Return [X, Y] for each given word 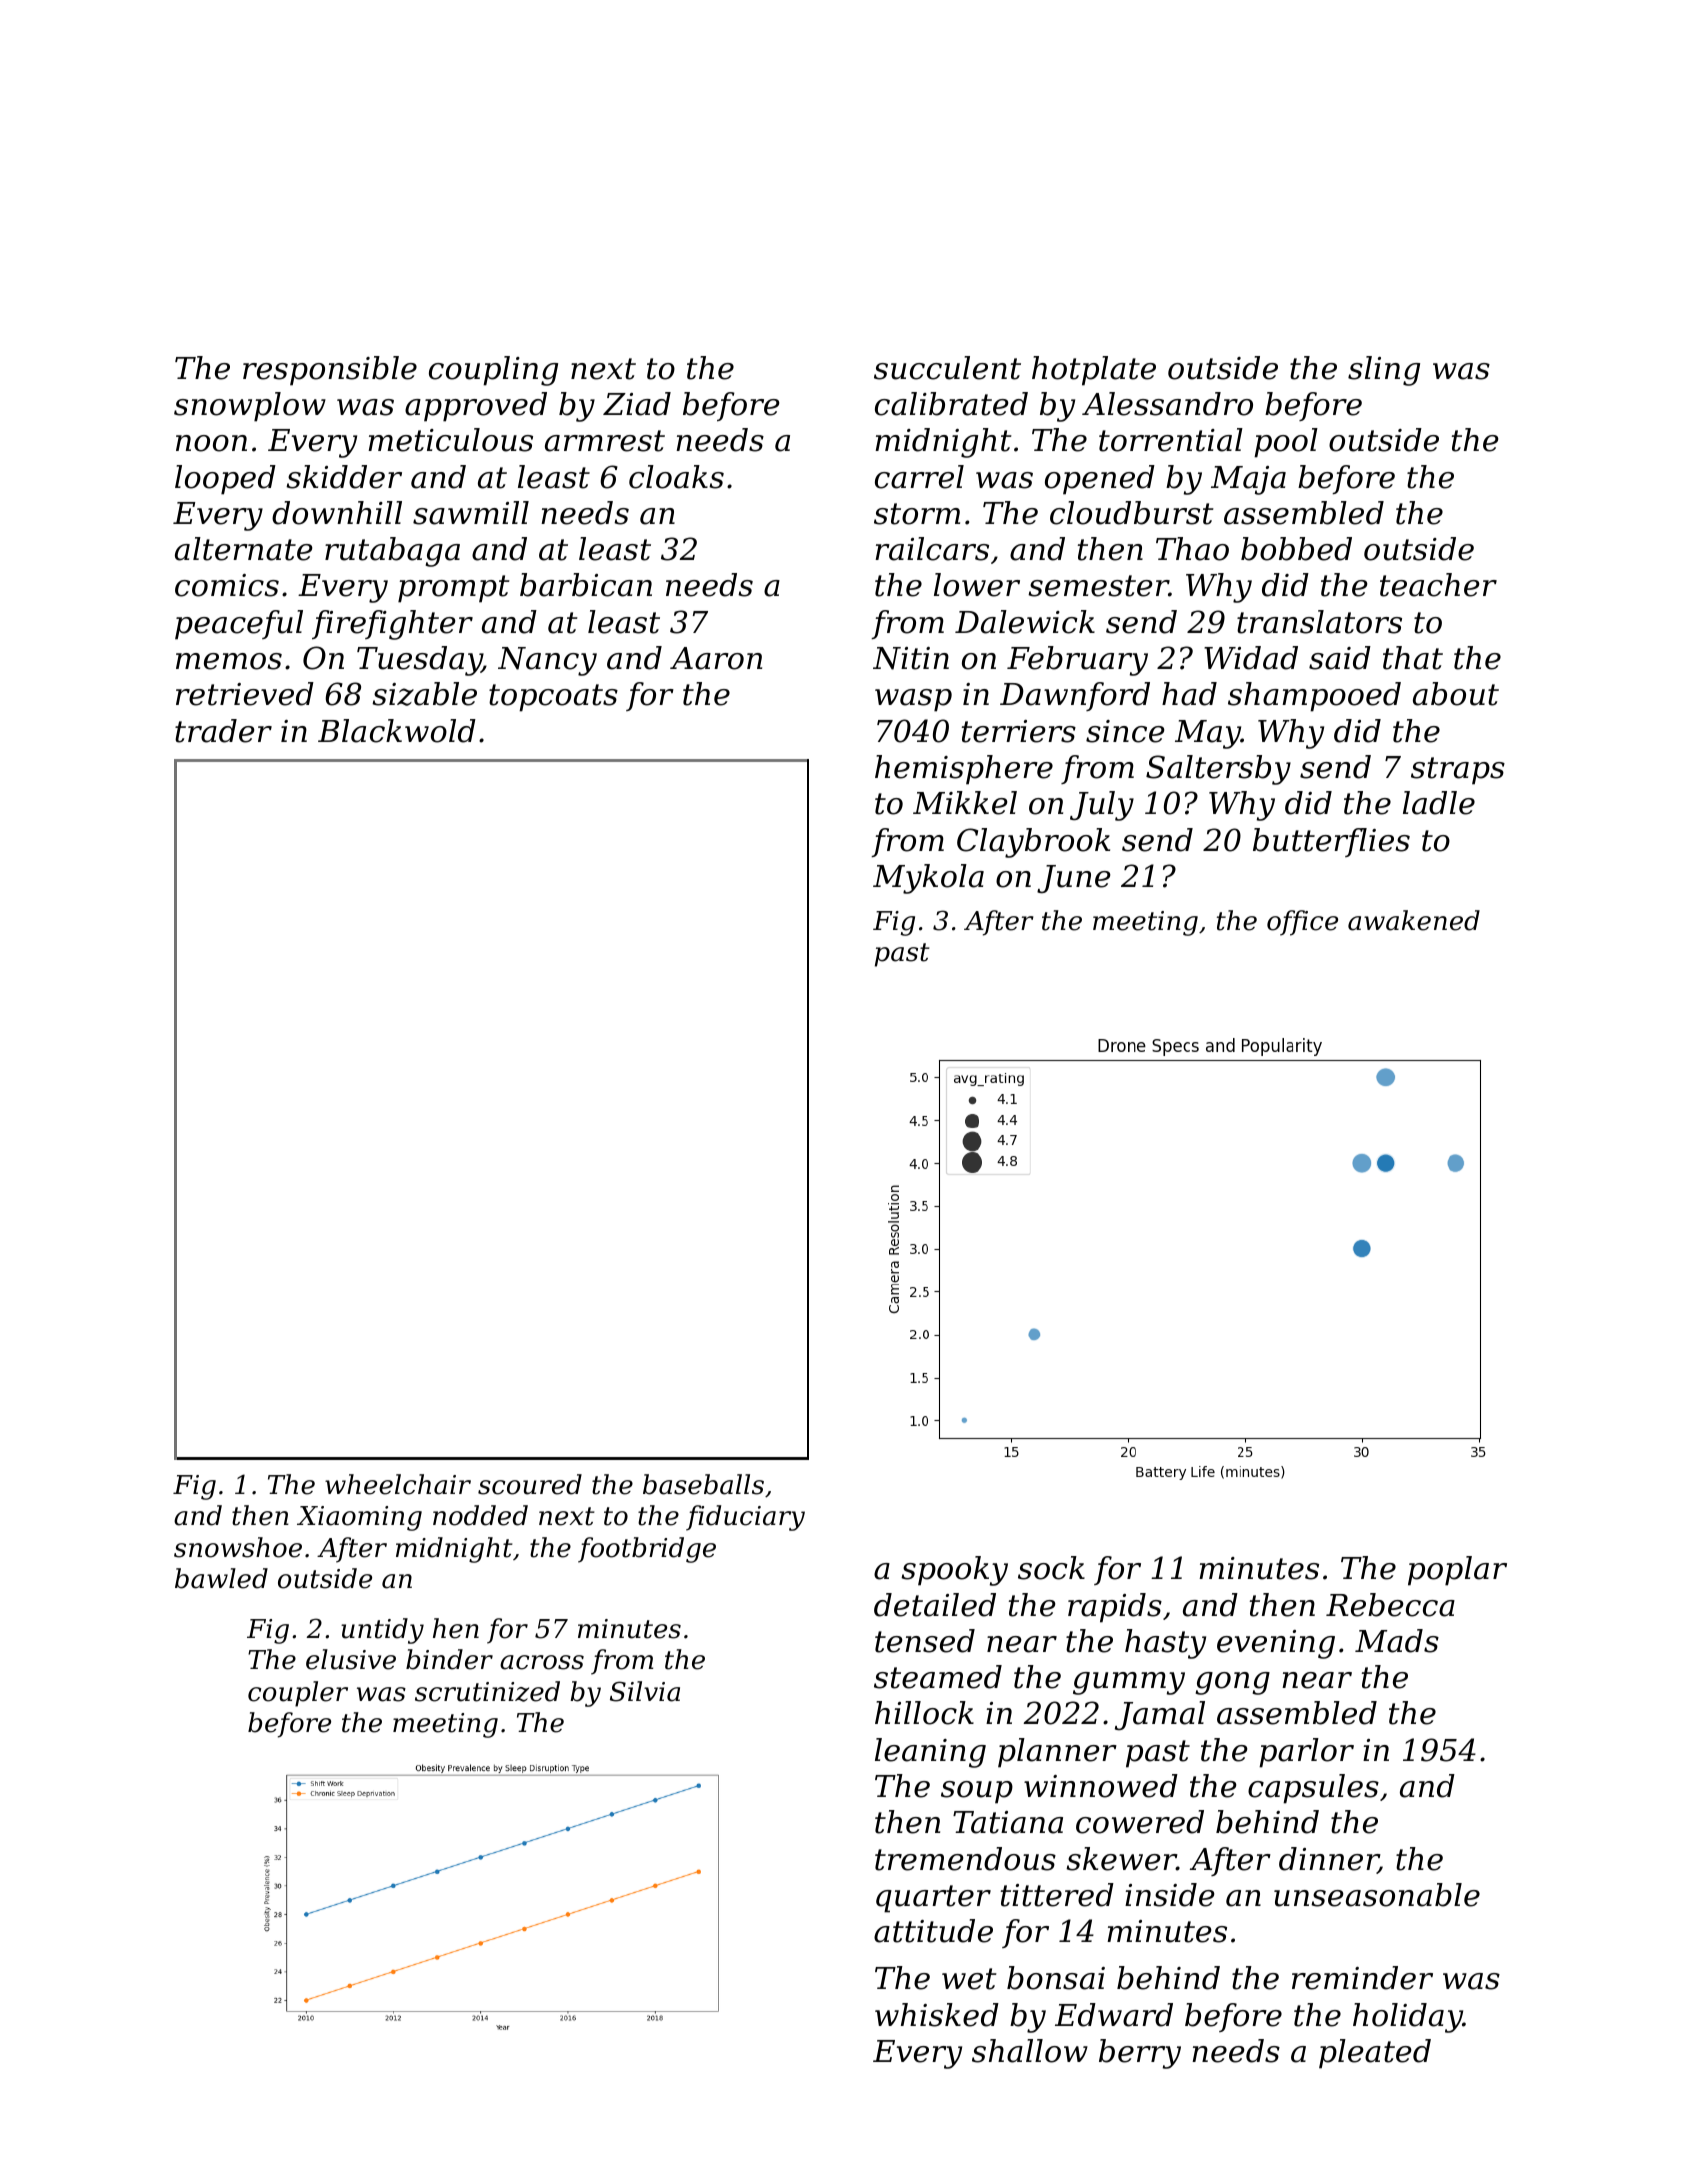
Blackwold [397, 731]
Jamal [1160, 1715]
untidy [382, 1631]
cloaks [676, 477]
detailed [935, 1605]
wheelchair [398, 1484]
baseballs [703, 1484]
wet [969, 1979]
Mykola [928, 879]
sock [1051, 1568]
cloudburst [1132, 513]
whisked [937, 2015]
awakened [1414, 920]
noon [211, 443]
